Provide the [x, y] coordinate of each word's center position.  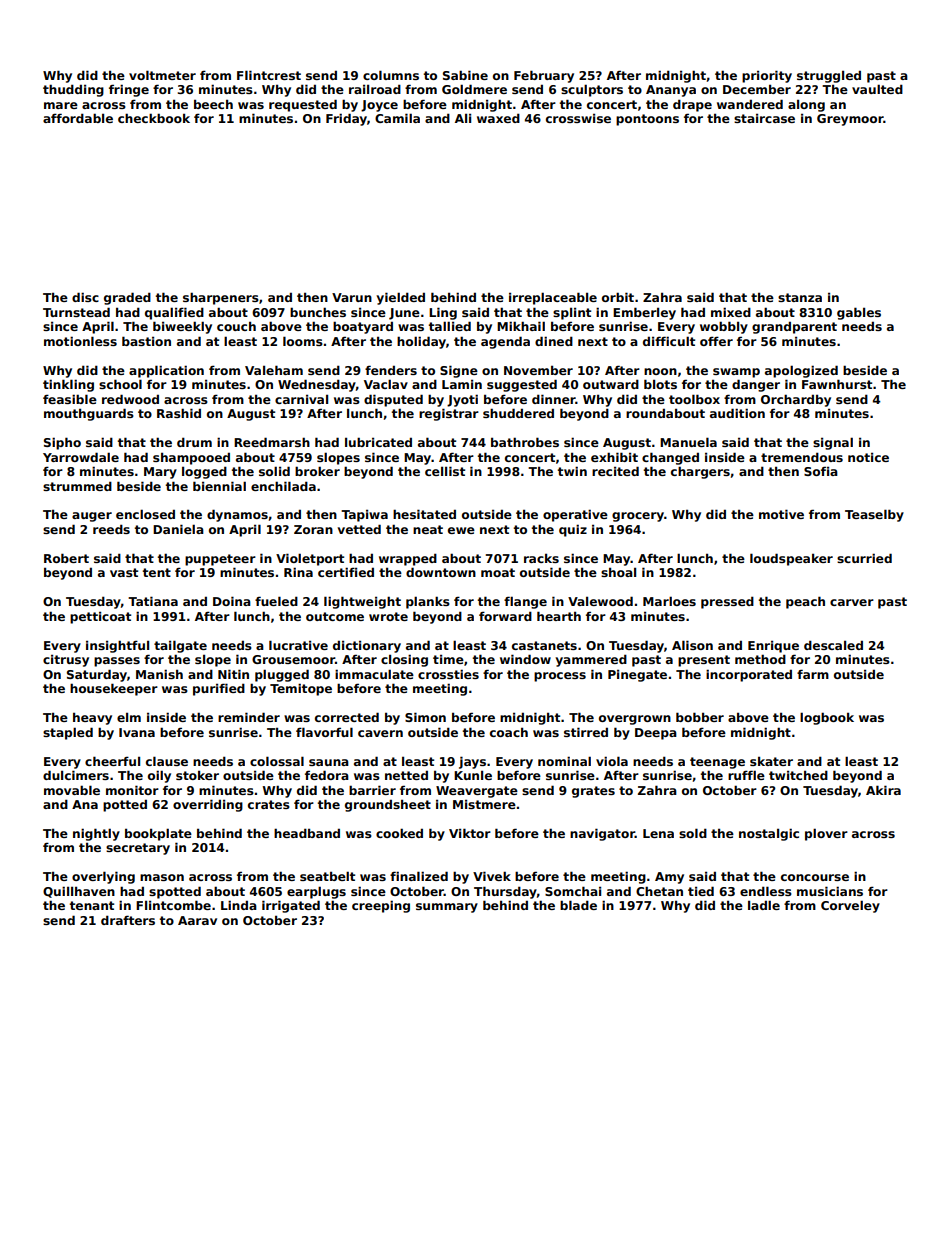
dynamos [237, 515]
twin [572, 471]
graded [127, 298]
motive [781, 514]
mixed [731, 312]
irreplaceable [553, 298]
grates [593, 792]
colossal [277, 761]
